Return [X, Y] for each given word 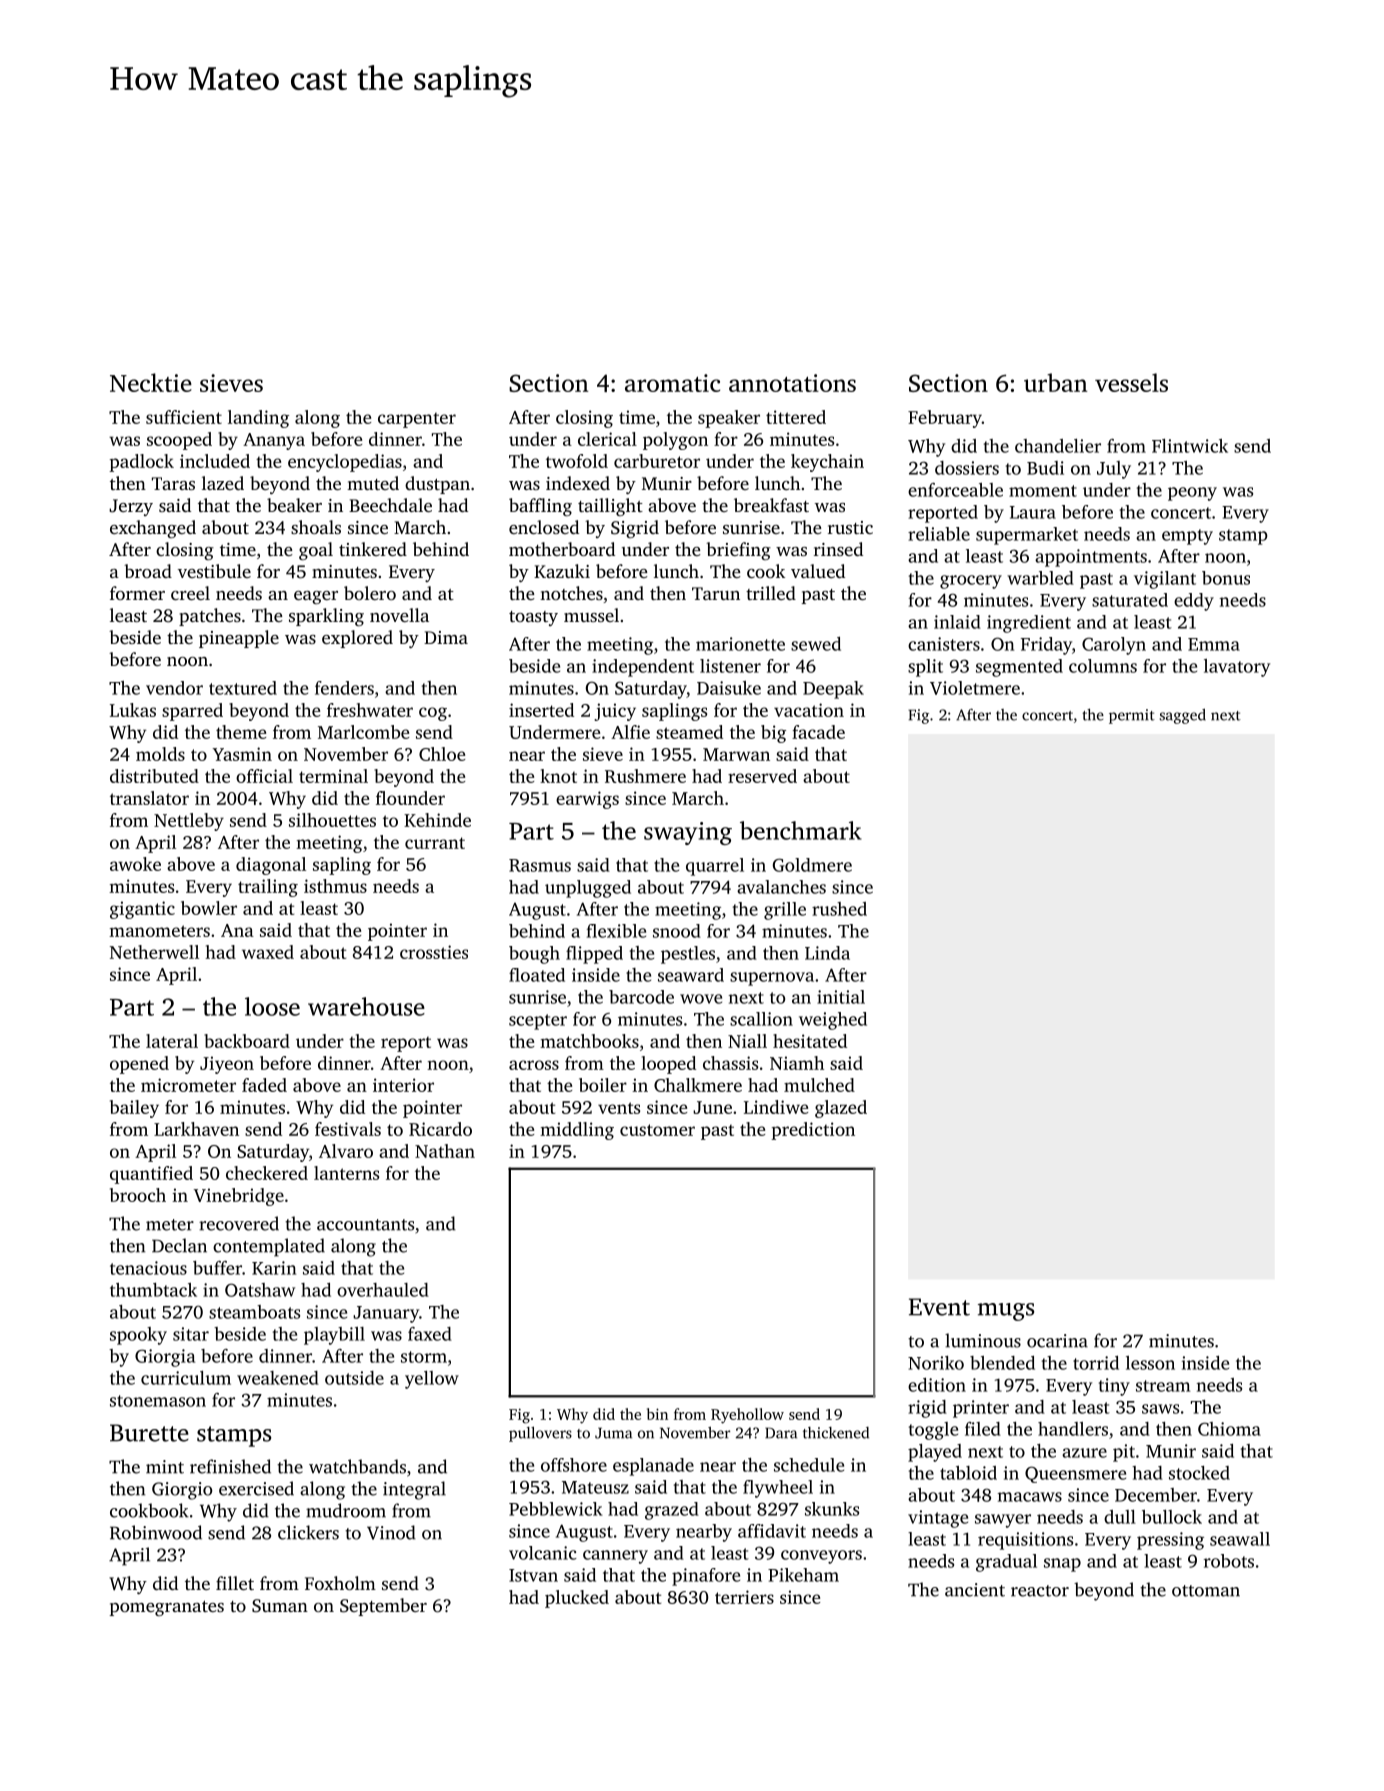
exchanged [153, 529]
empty [1187, 537]
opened [139, 1065]
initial [841, 997]
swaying [688, 833]
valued [818, 571]
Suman [280, 1606]
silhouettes [332, 820]
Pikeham [803, 1575]
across [534, 1065]
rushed [839, 909]
